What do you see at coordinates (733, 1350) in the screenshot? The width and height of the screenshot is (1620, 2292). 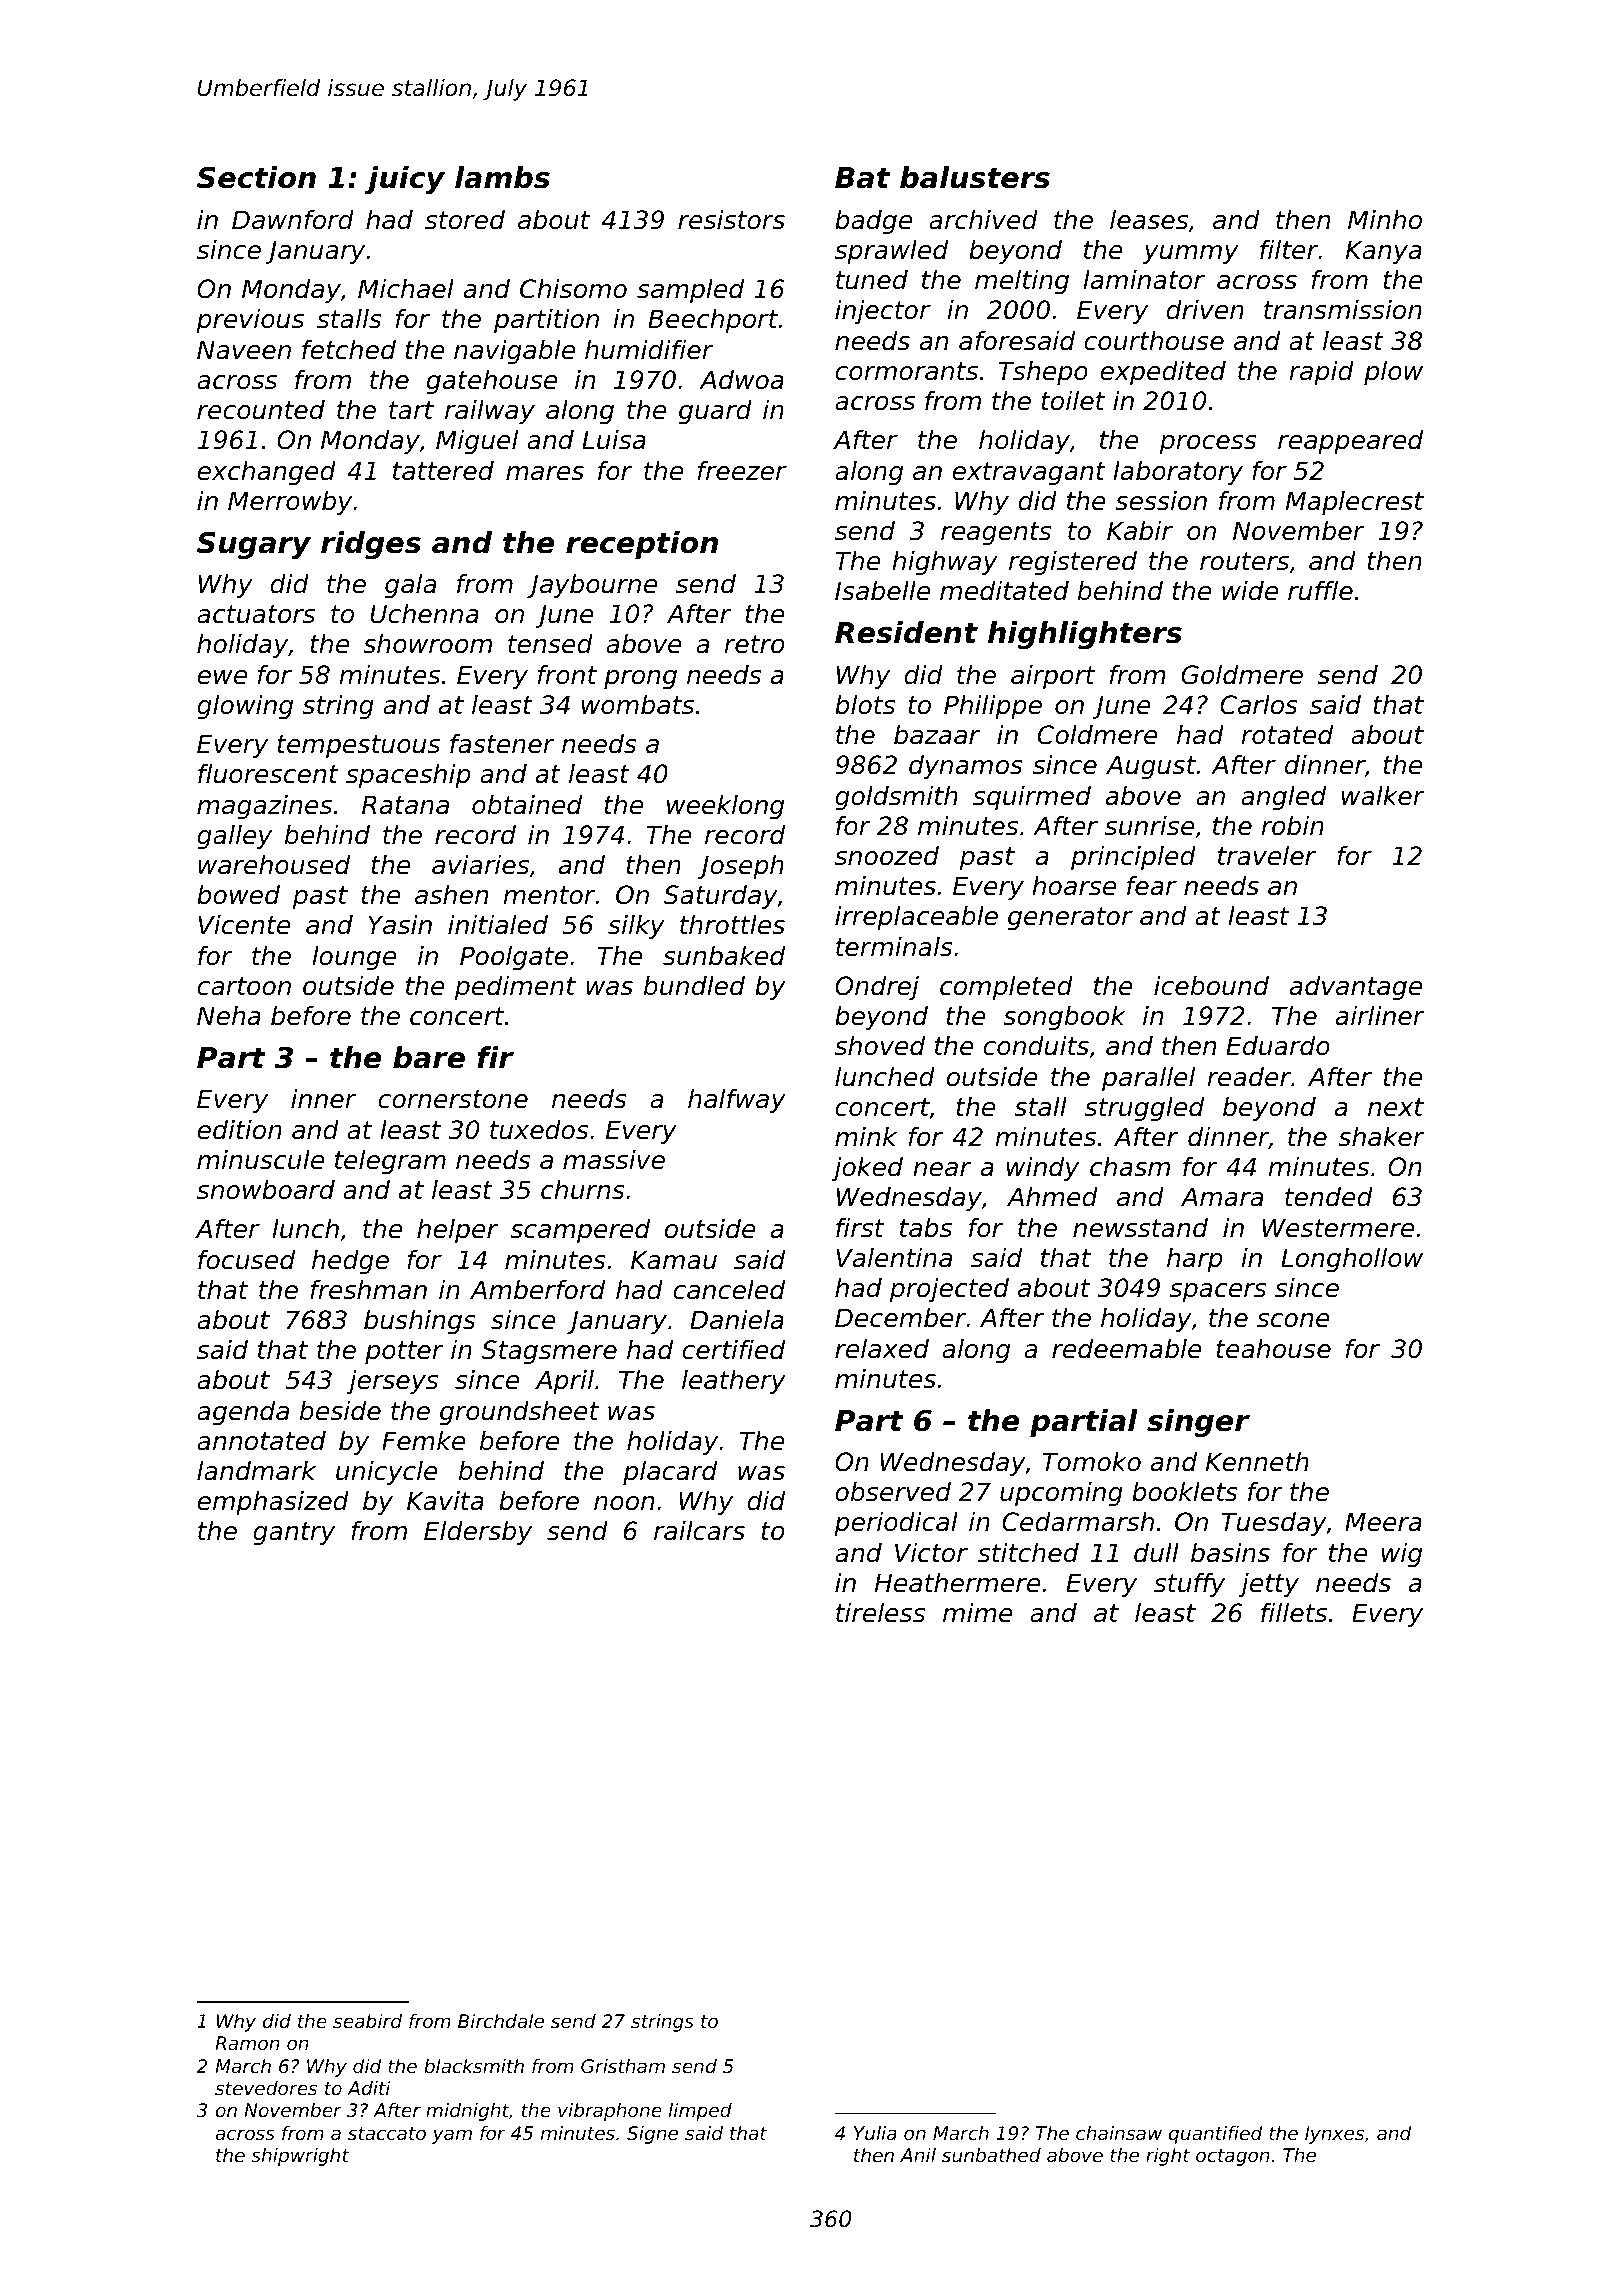 I see `certified` at bounding box center [733, 1350].
